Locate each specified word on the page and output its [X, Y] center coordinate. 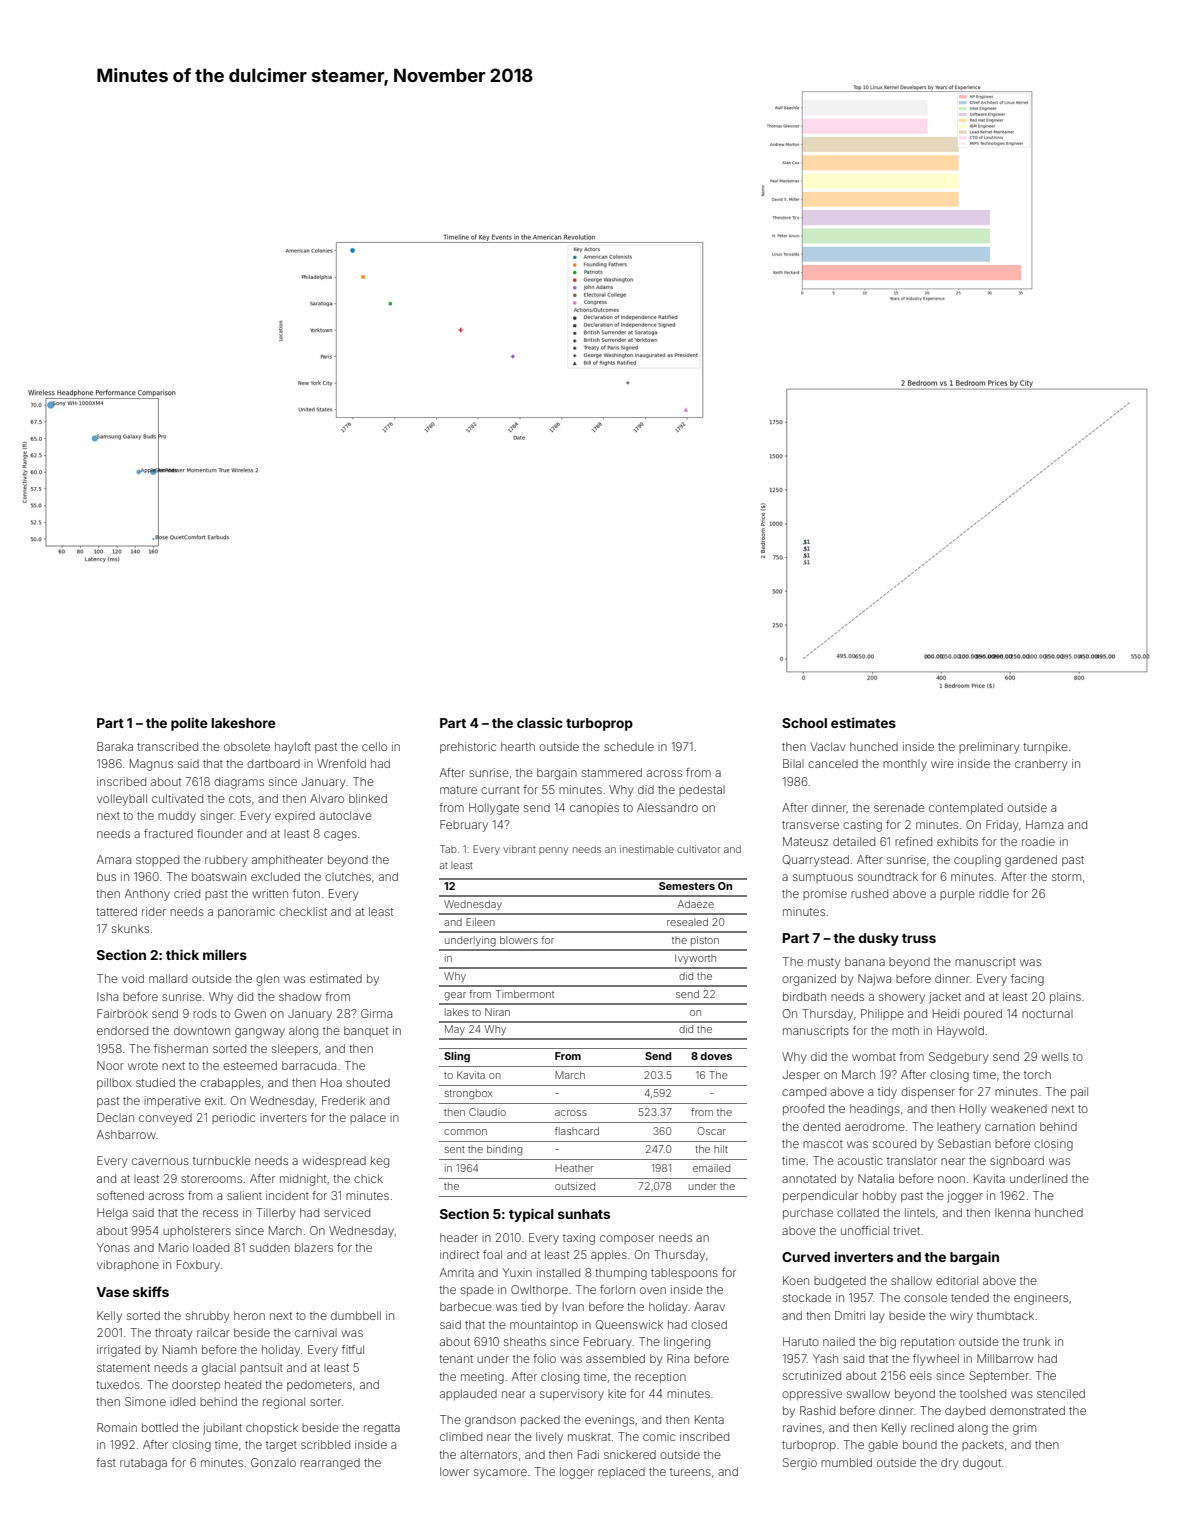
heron [249, 1315]
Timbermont [525, 994]
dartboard [273, 763]
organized [809, 980]
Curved [806, 1257]
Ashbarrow [126, 1134]
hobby [879, 1197]
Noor [110, 1065]
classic [540, 722]
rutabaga [143, 1464]
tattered [116, 911]
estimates [863, 722]
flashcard [577, 1131]
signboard [1017, 1162]
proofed [803, 1109]
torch [1037, 1074]
